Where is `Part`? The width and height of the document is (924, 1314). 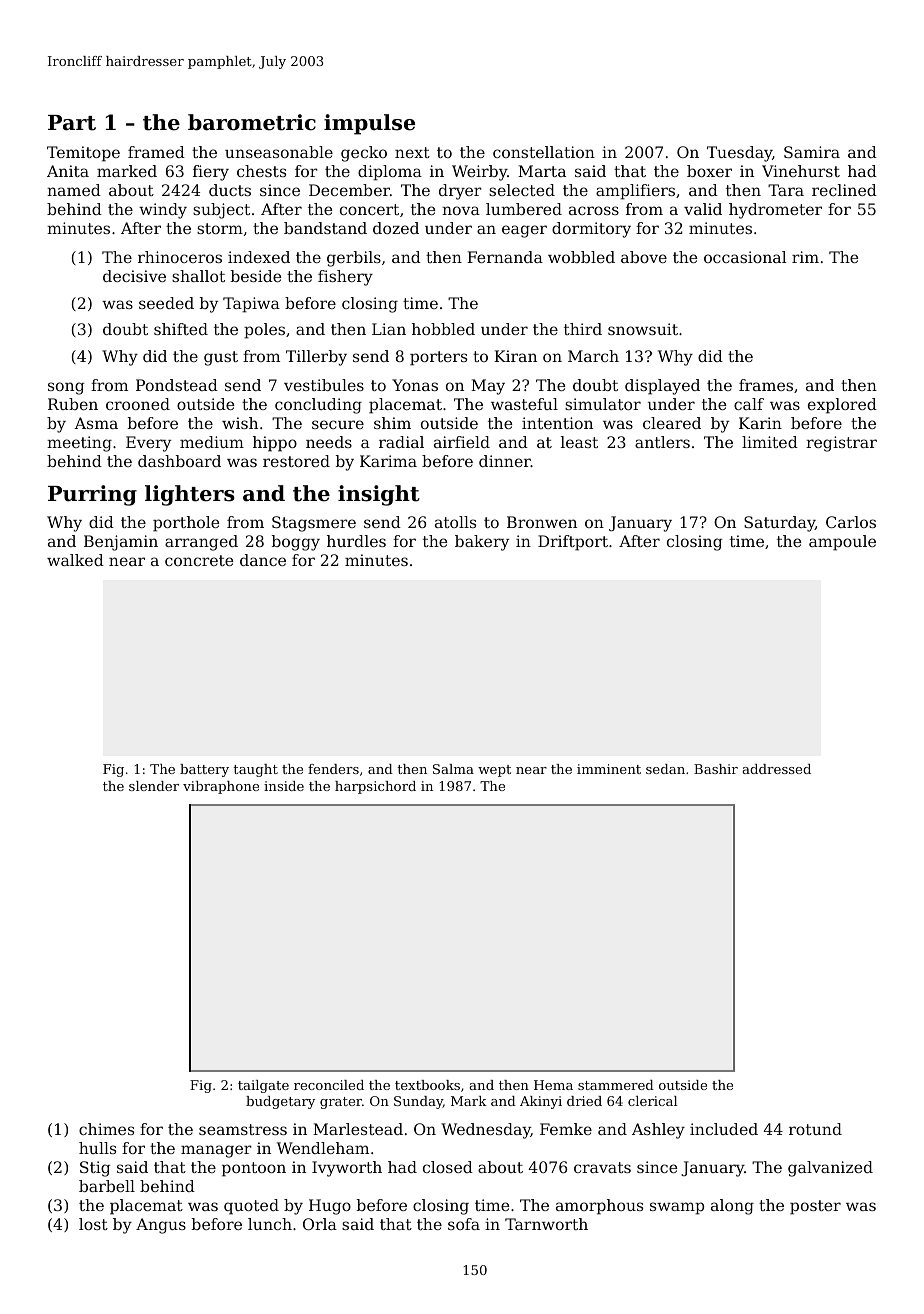 Part is located at coordinates (72, 123).
